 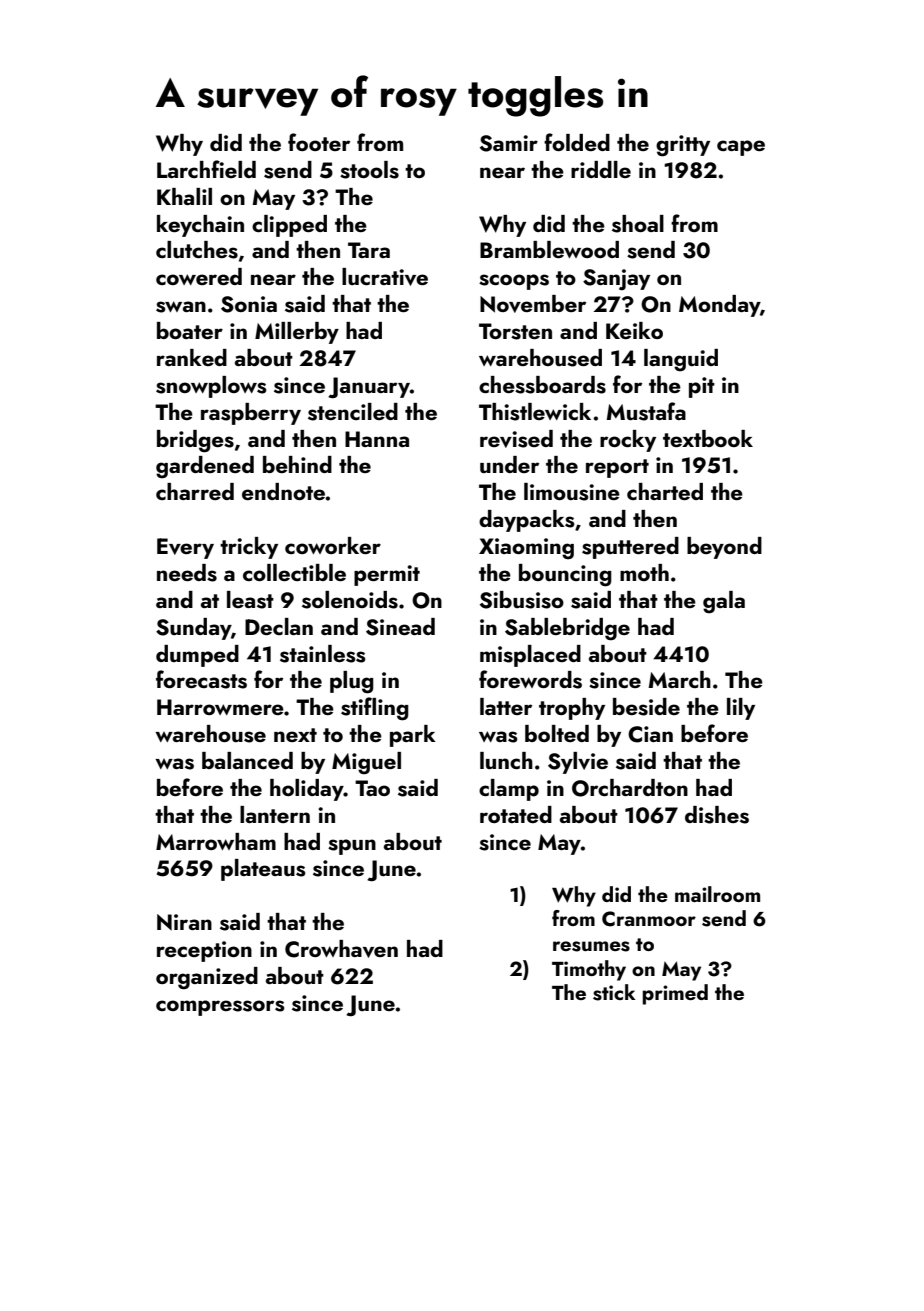 I want to click on organized, so click(x=207, y=978).
